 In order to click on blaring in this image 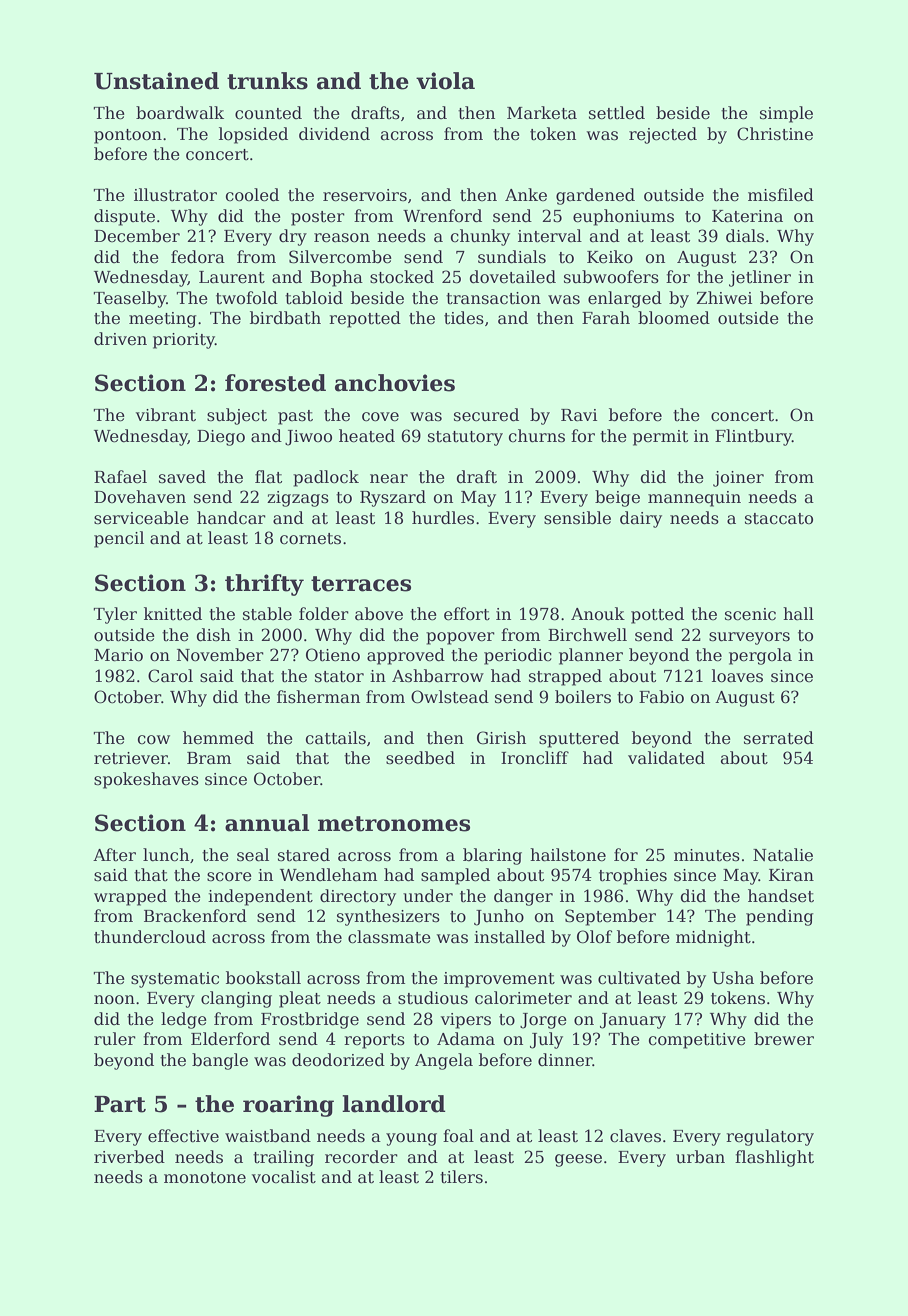, I will do `click(492, 856)`.
